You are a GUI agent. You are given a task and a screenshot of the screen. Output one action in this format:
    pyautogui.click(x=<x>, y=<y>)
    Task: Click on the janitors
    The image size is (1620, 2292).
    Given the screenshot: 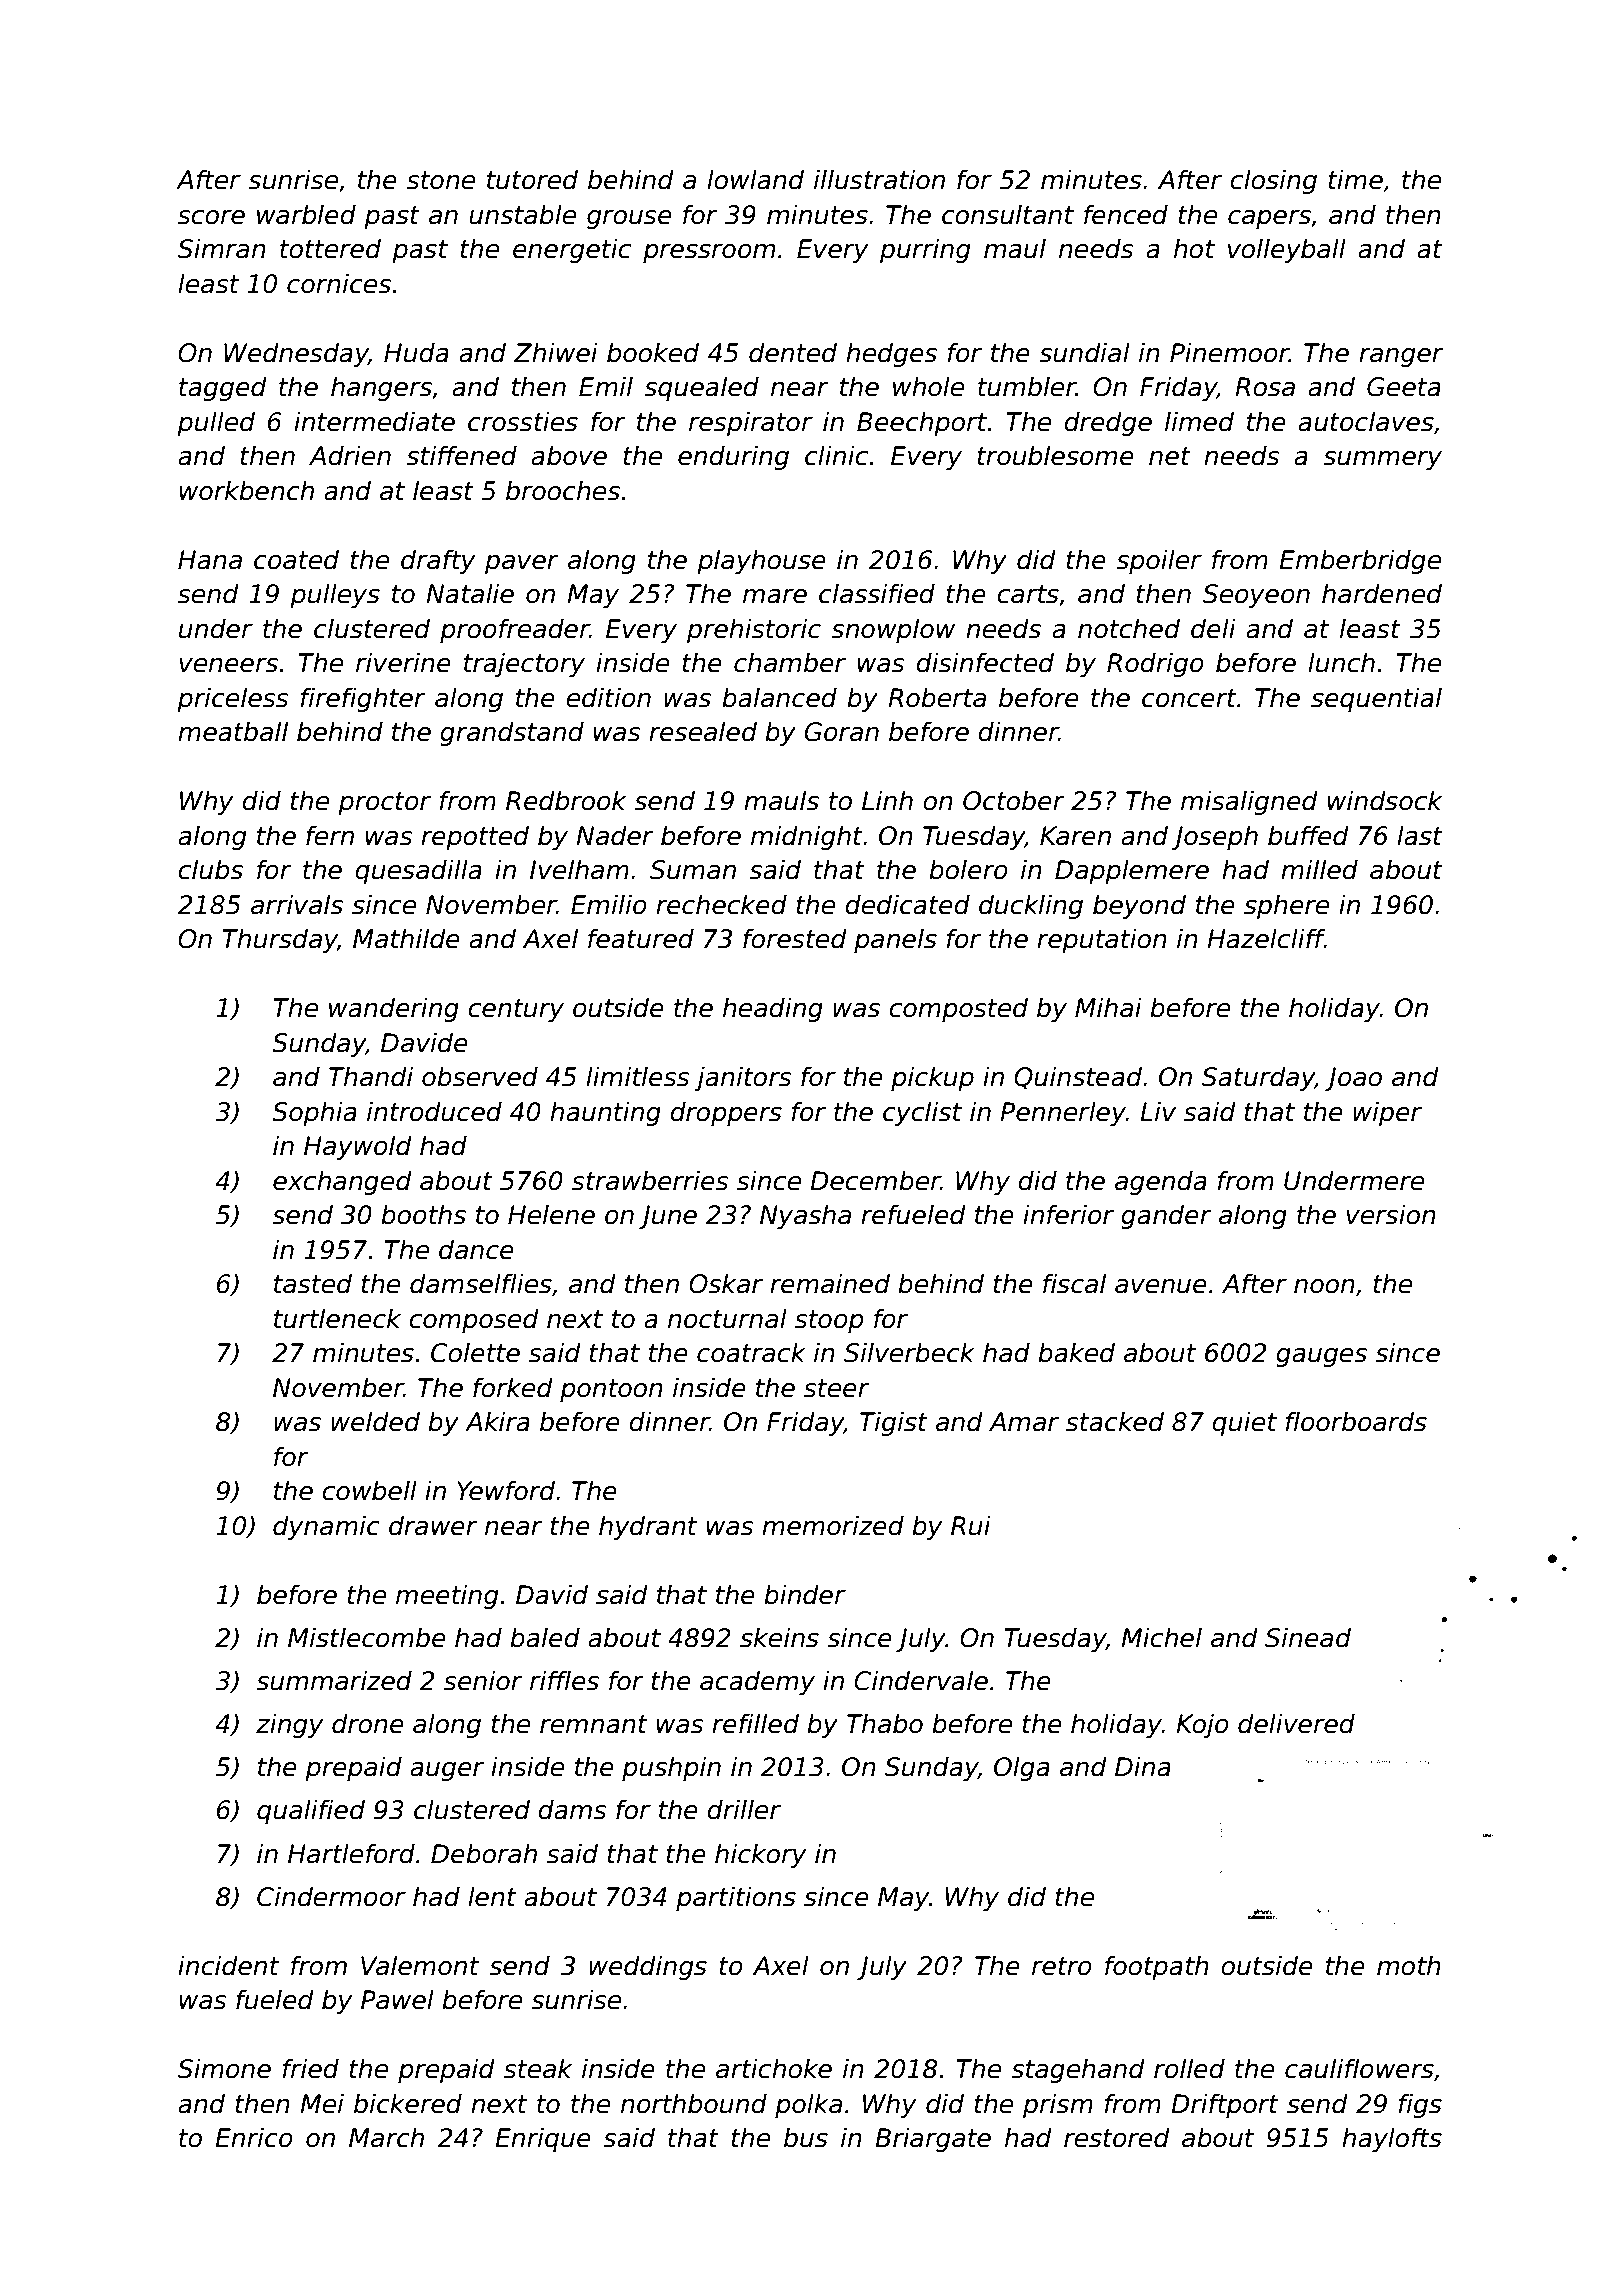 What is the action you would take?
    pyautogui.click(x=743, y=1078)
